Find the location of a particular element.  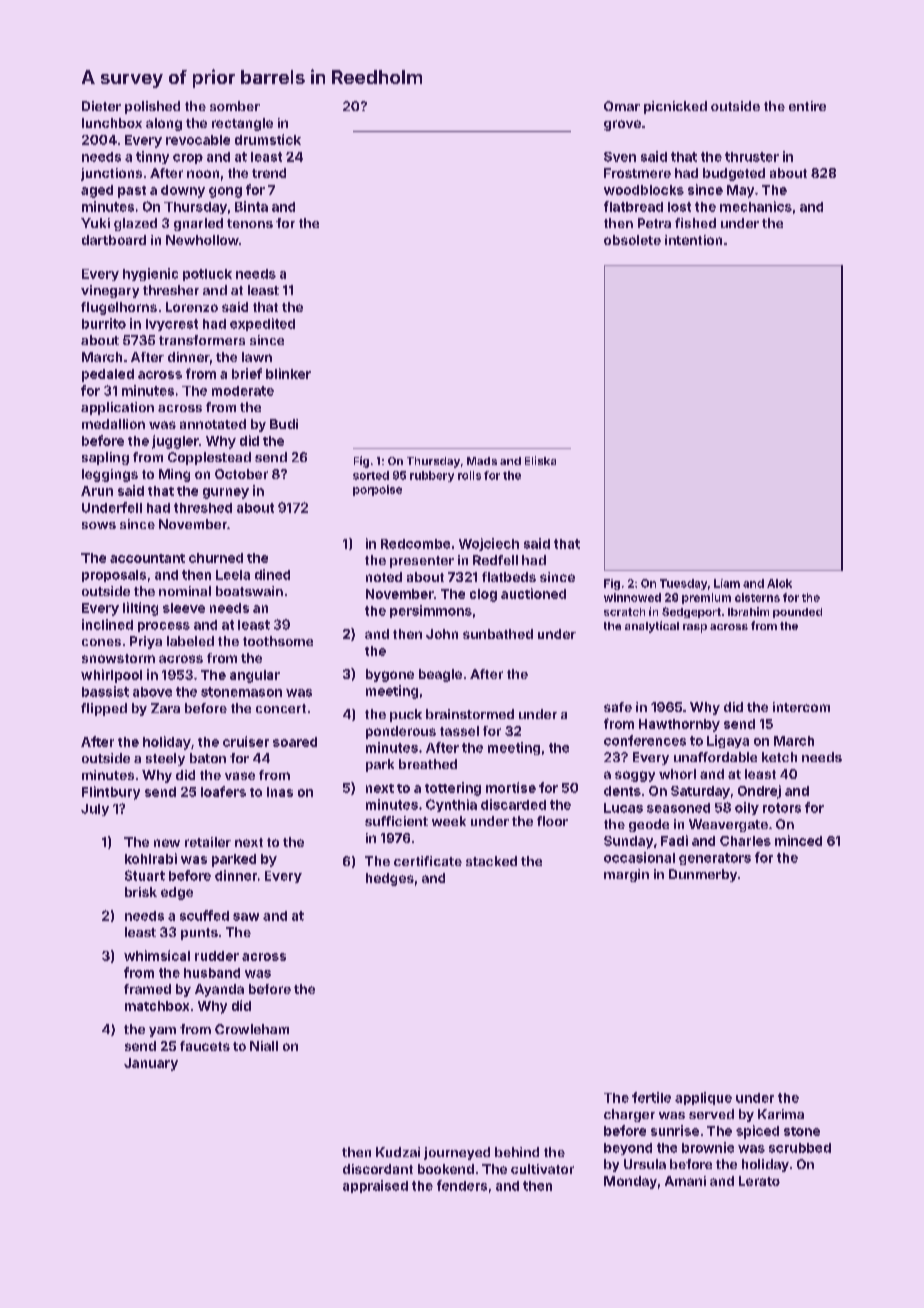

churned is located at coordinates (216, 558).
